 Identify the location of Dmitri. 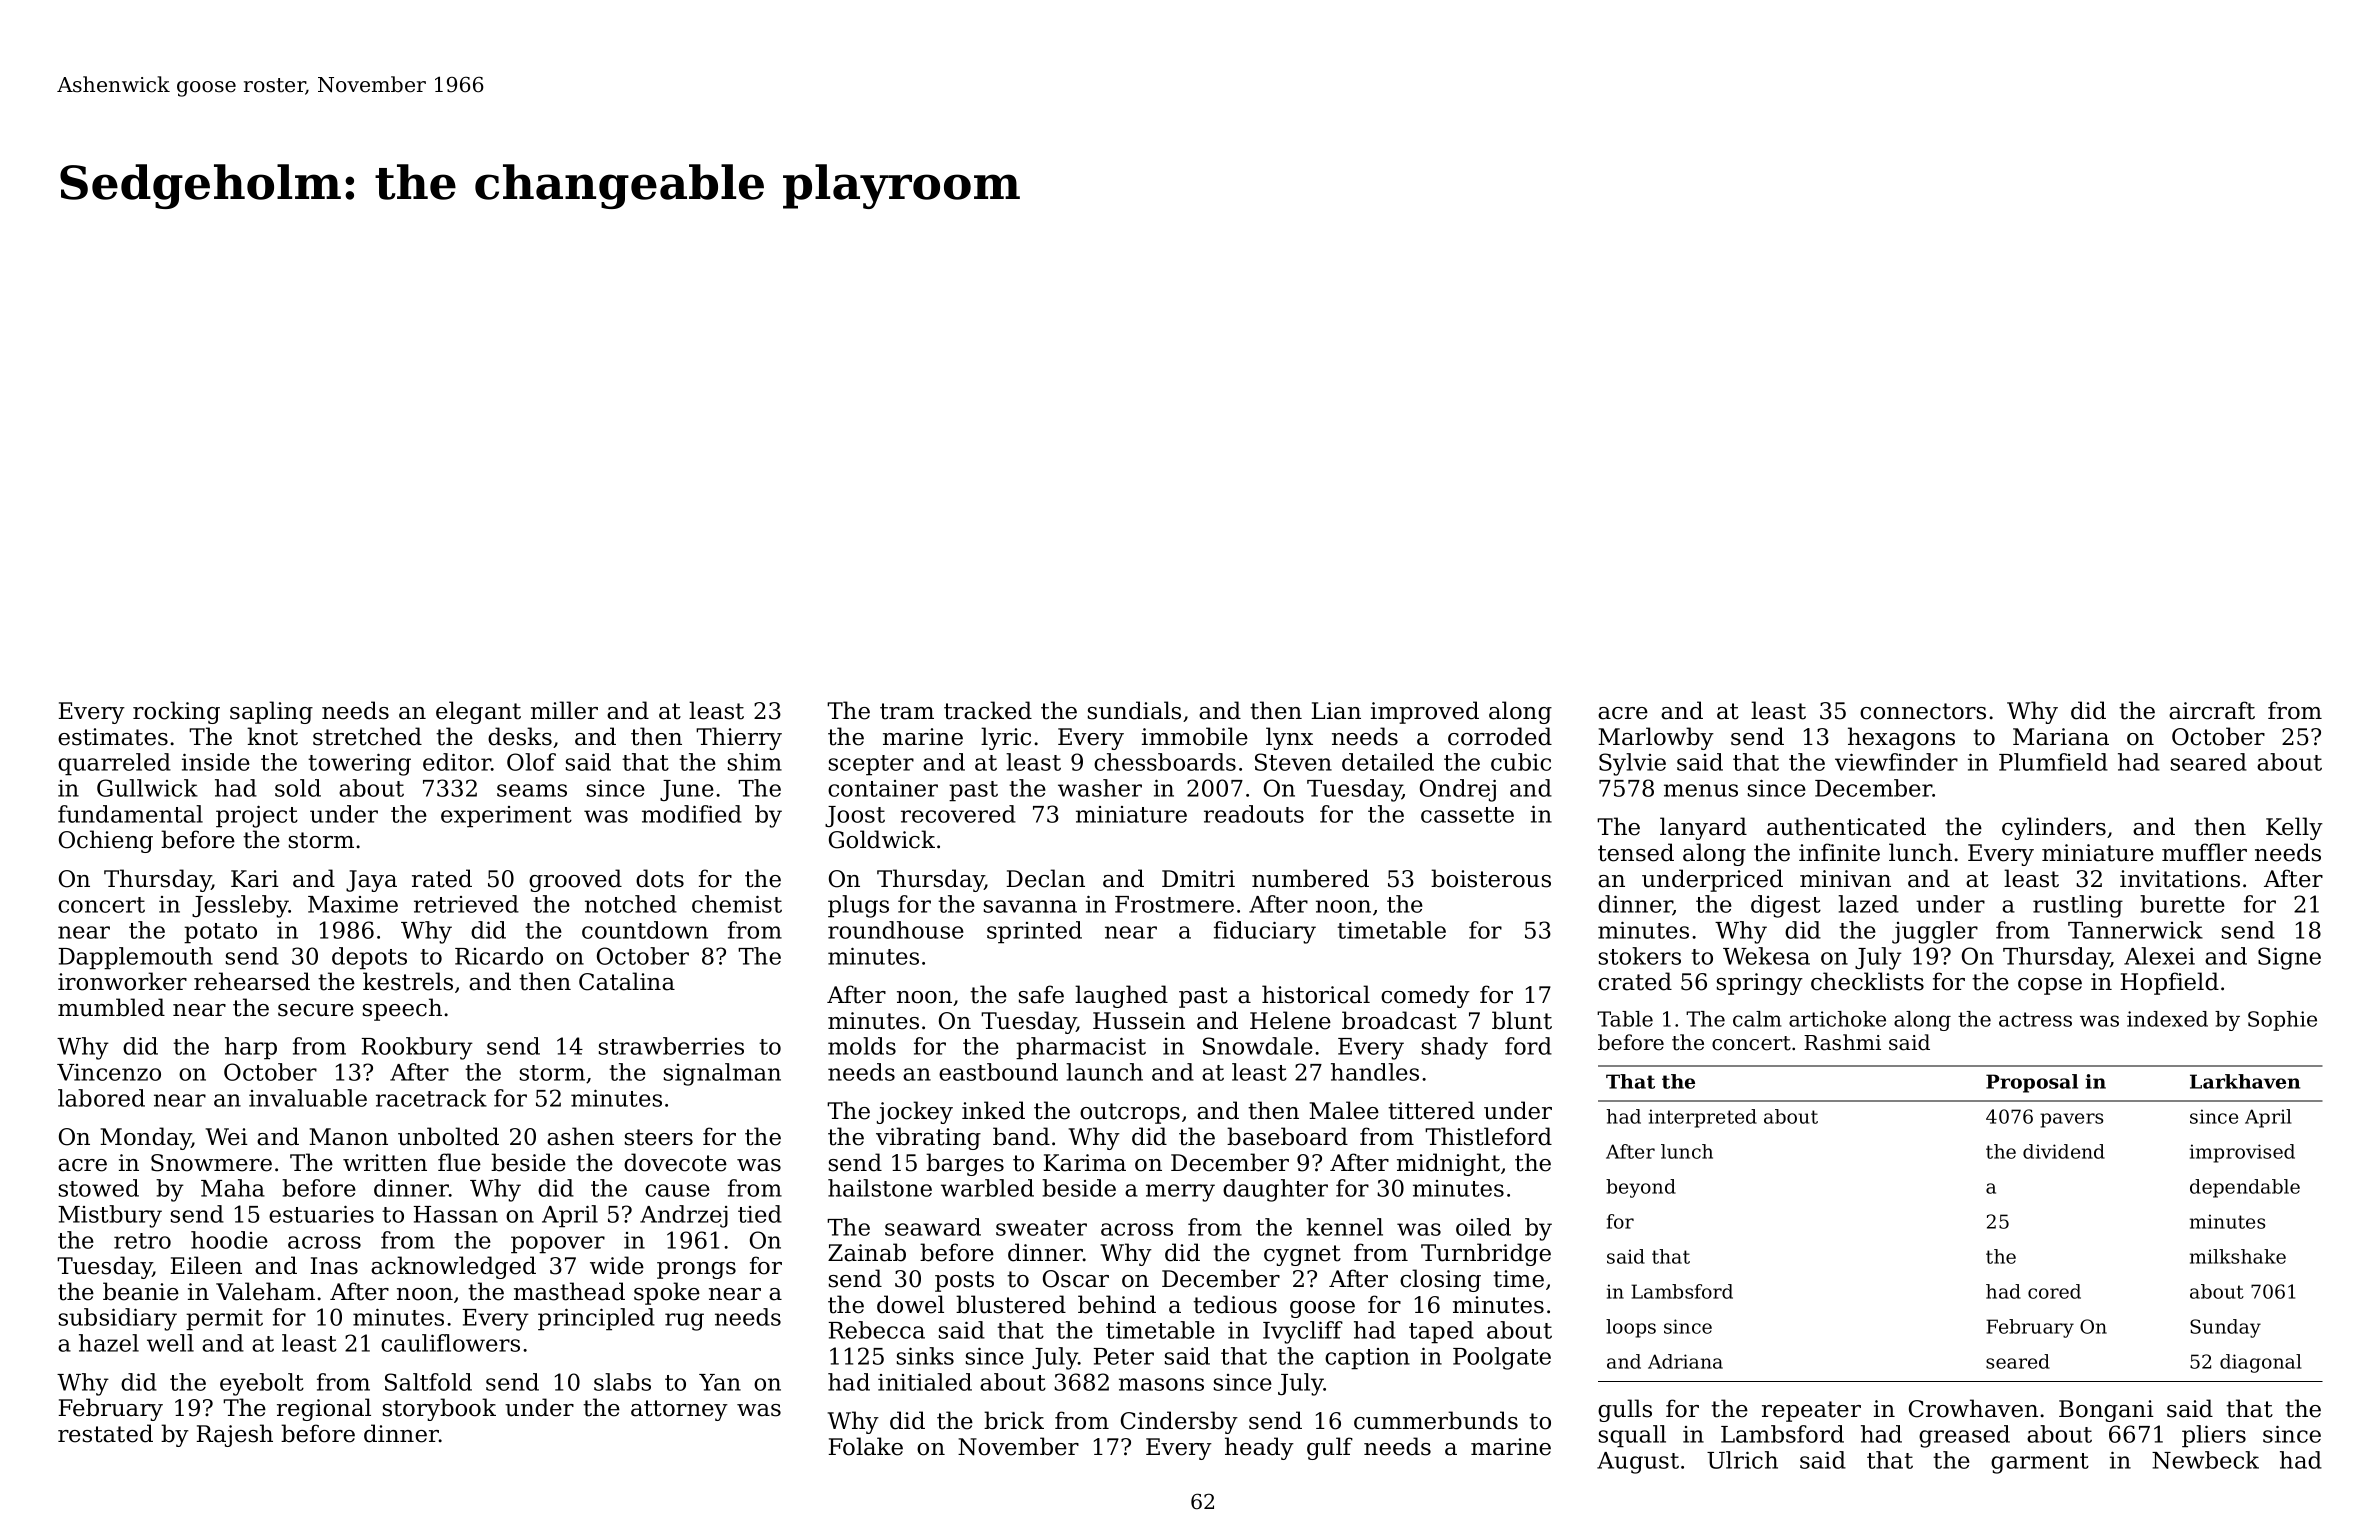
(1198, 879).
